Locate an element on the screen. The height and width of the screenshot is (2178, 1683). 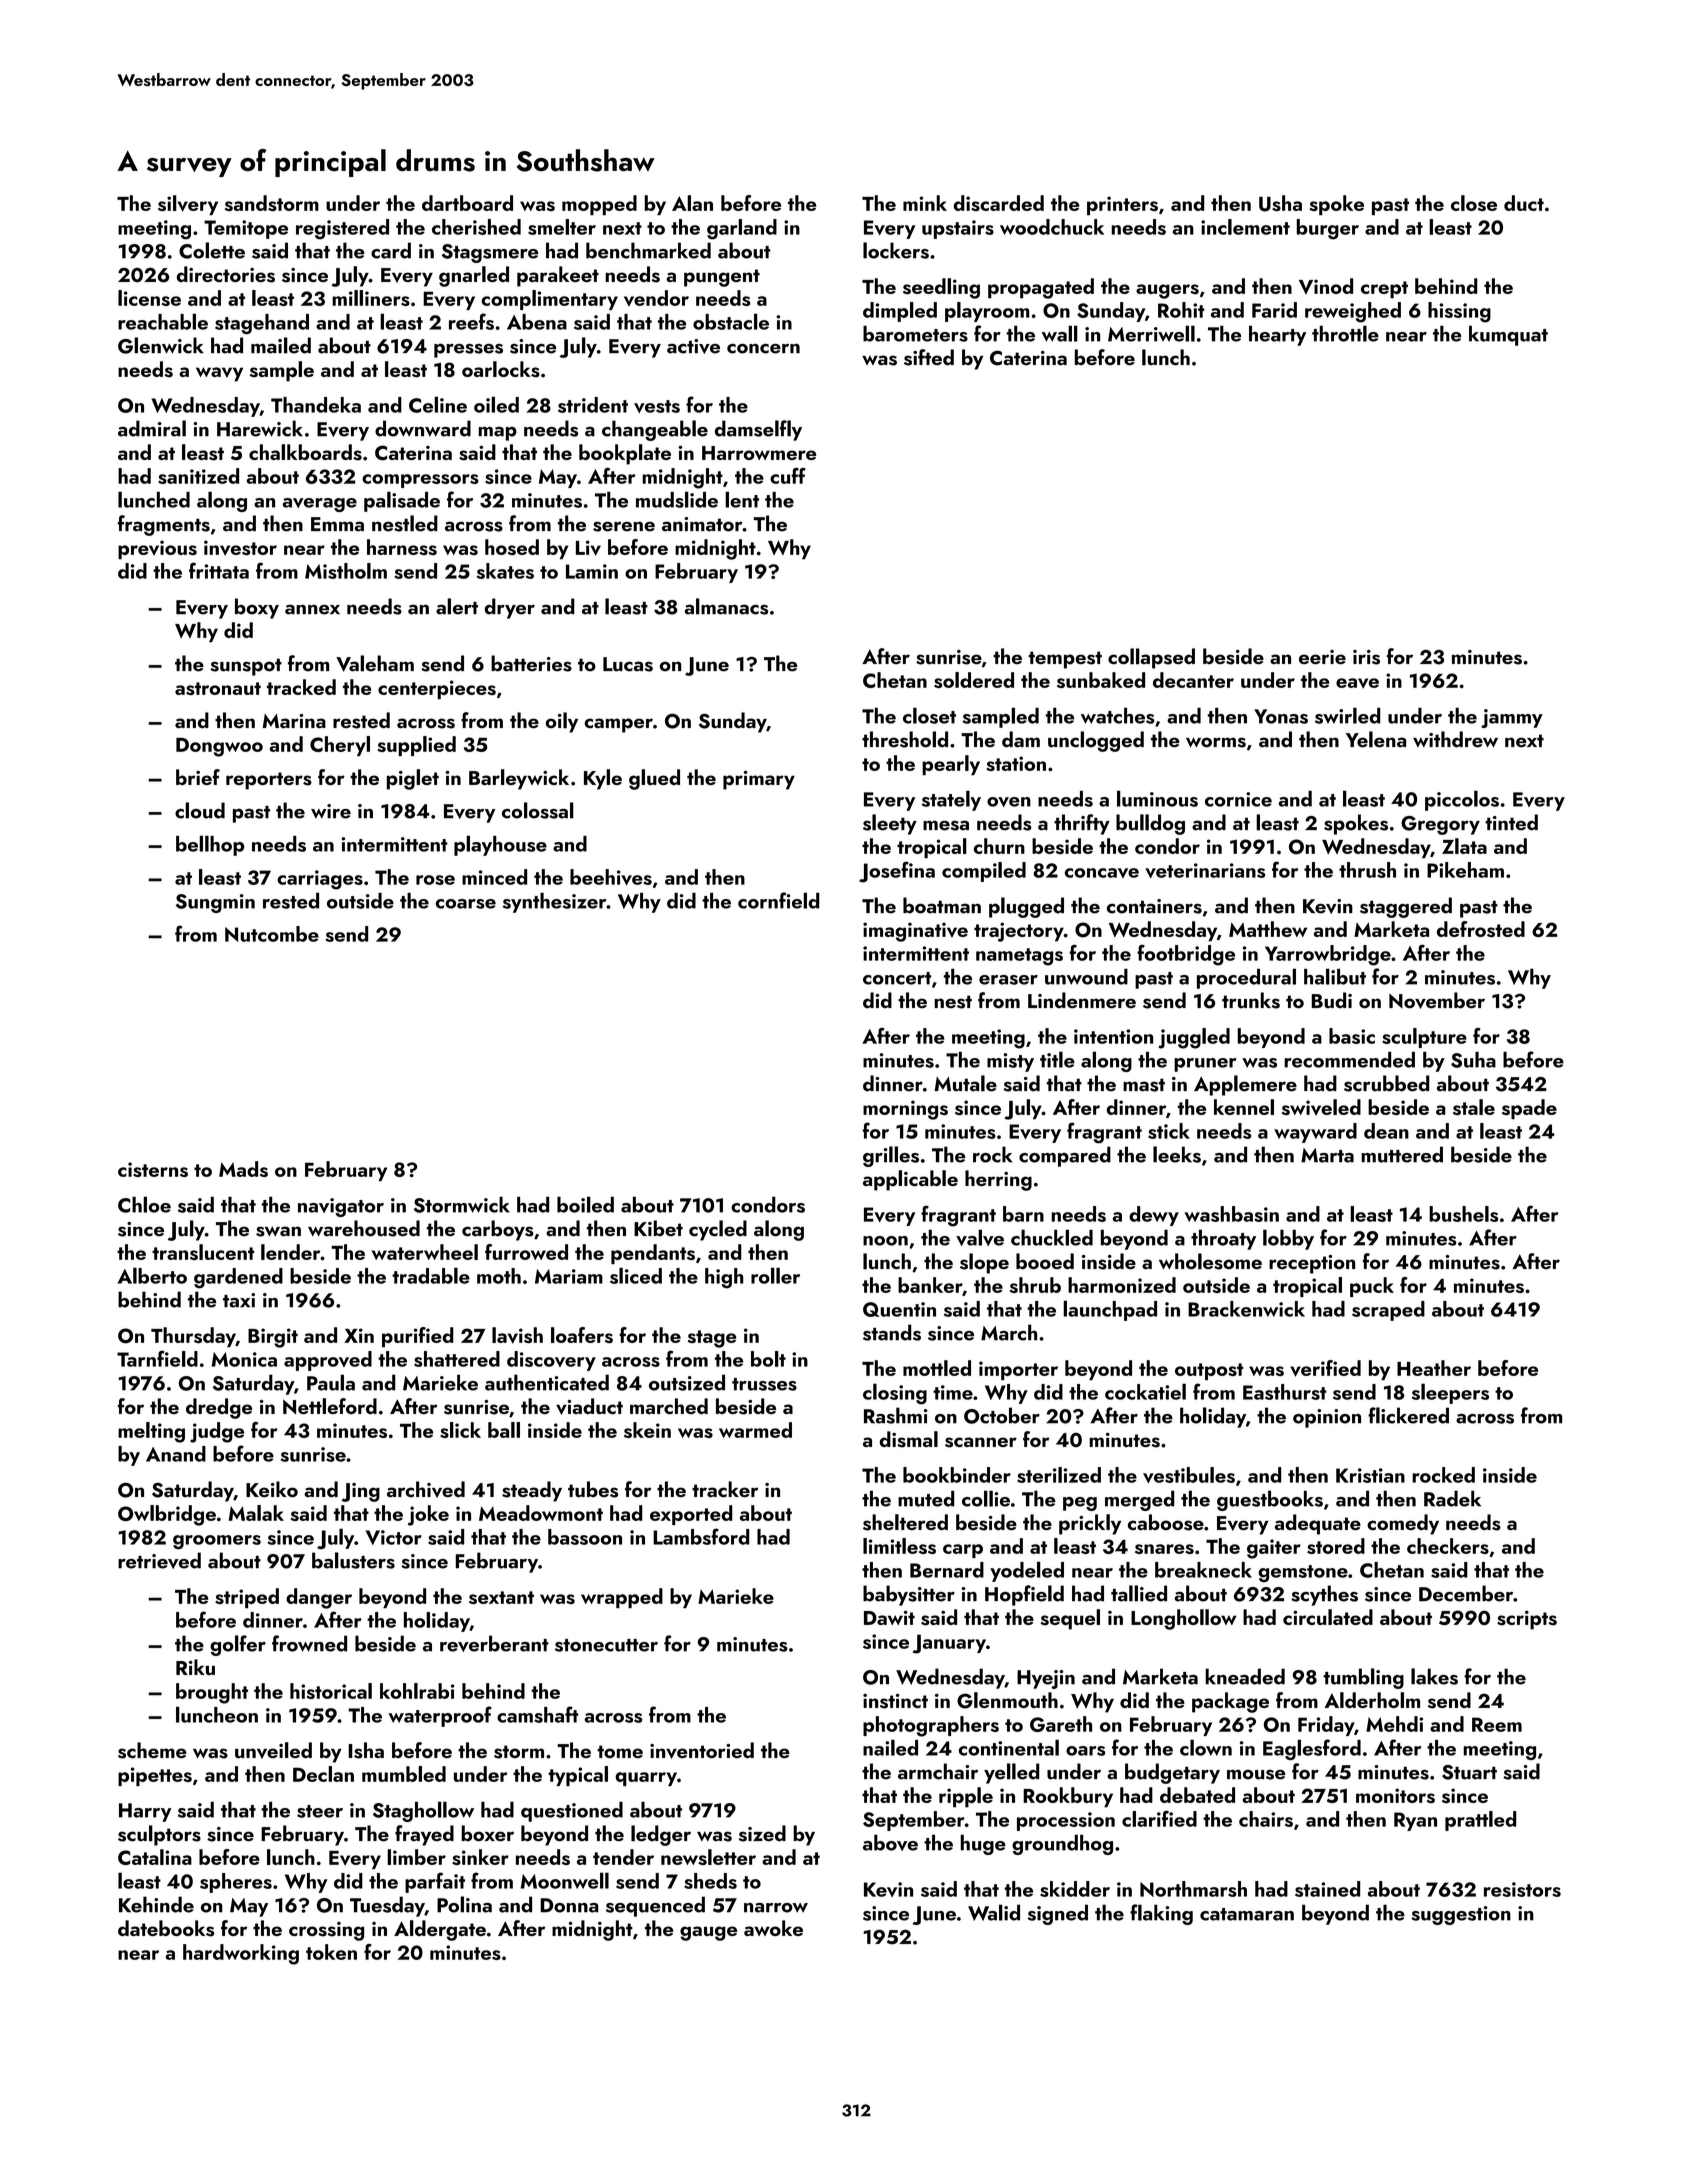
monitors is located at coordinates (1395, 1795).
